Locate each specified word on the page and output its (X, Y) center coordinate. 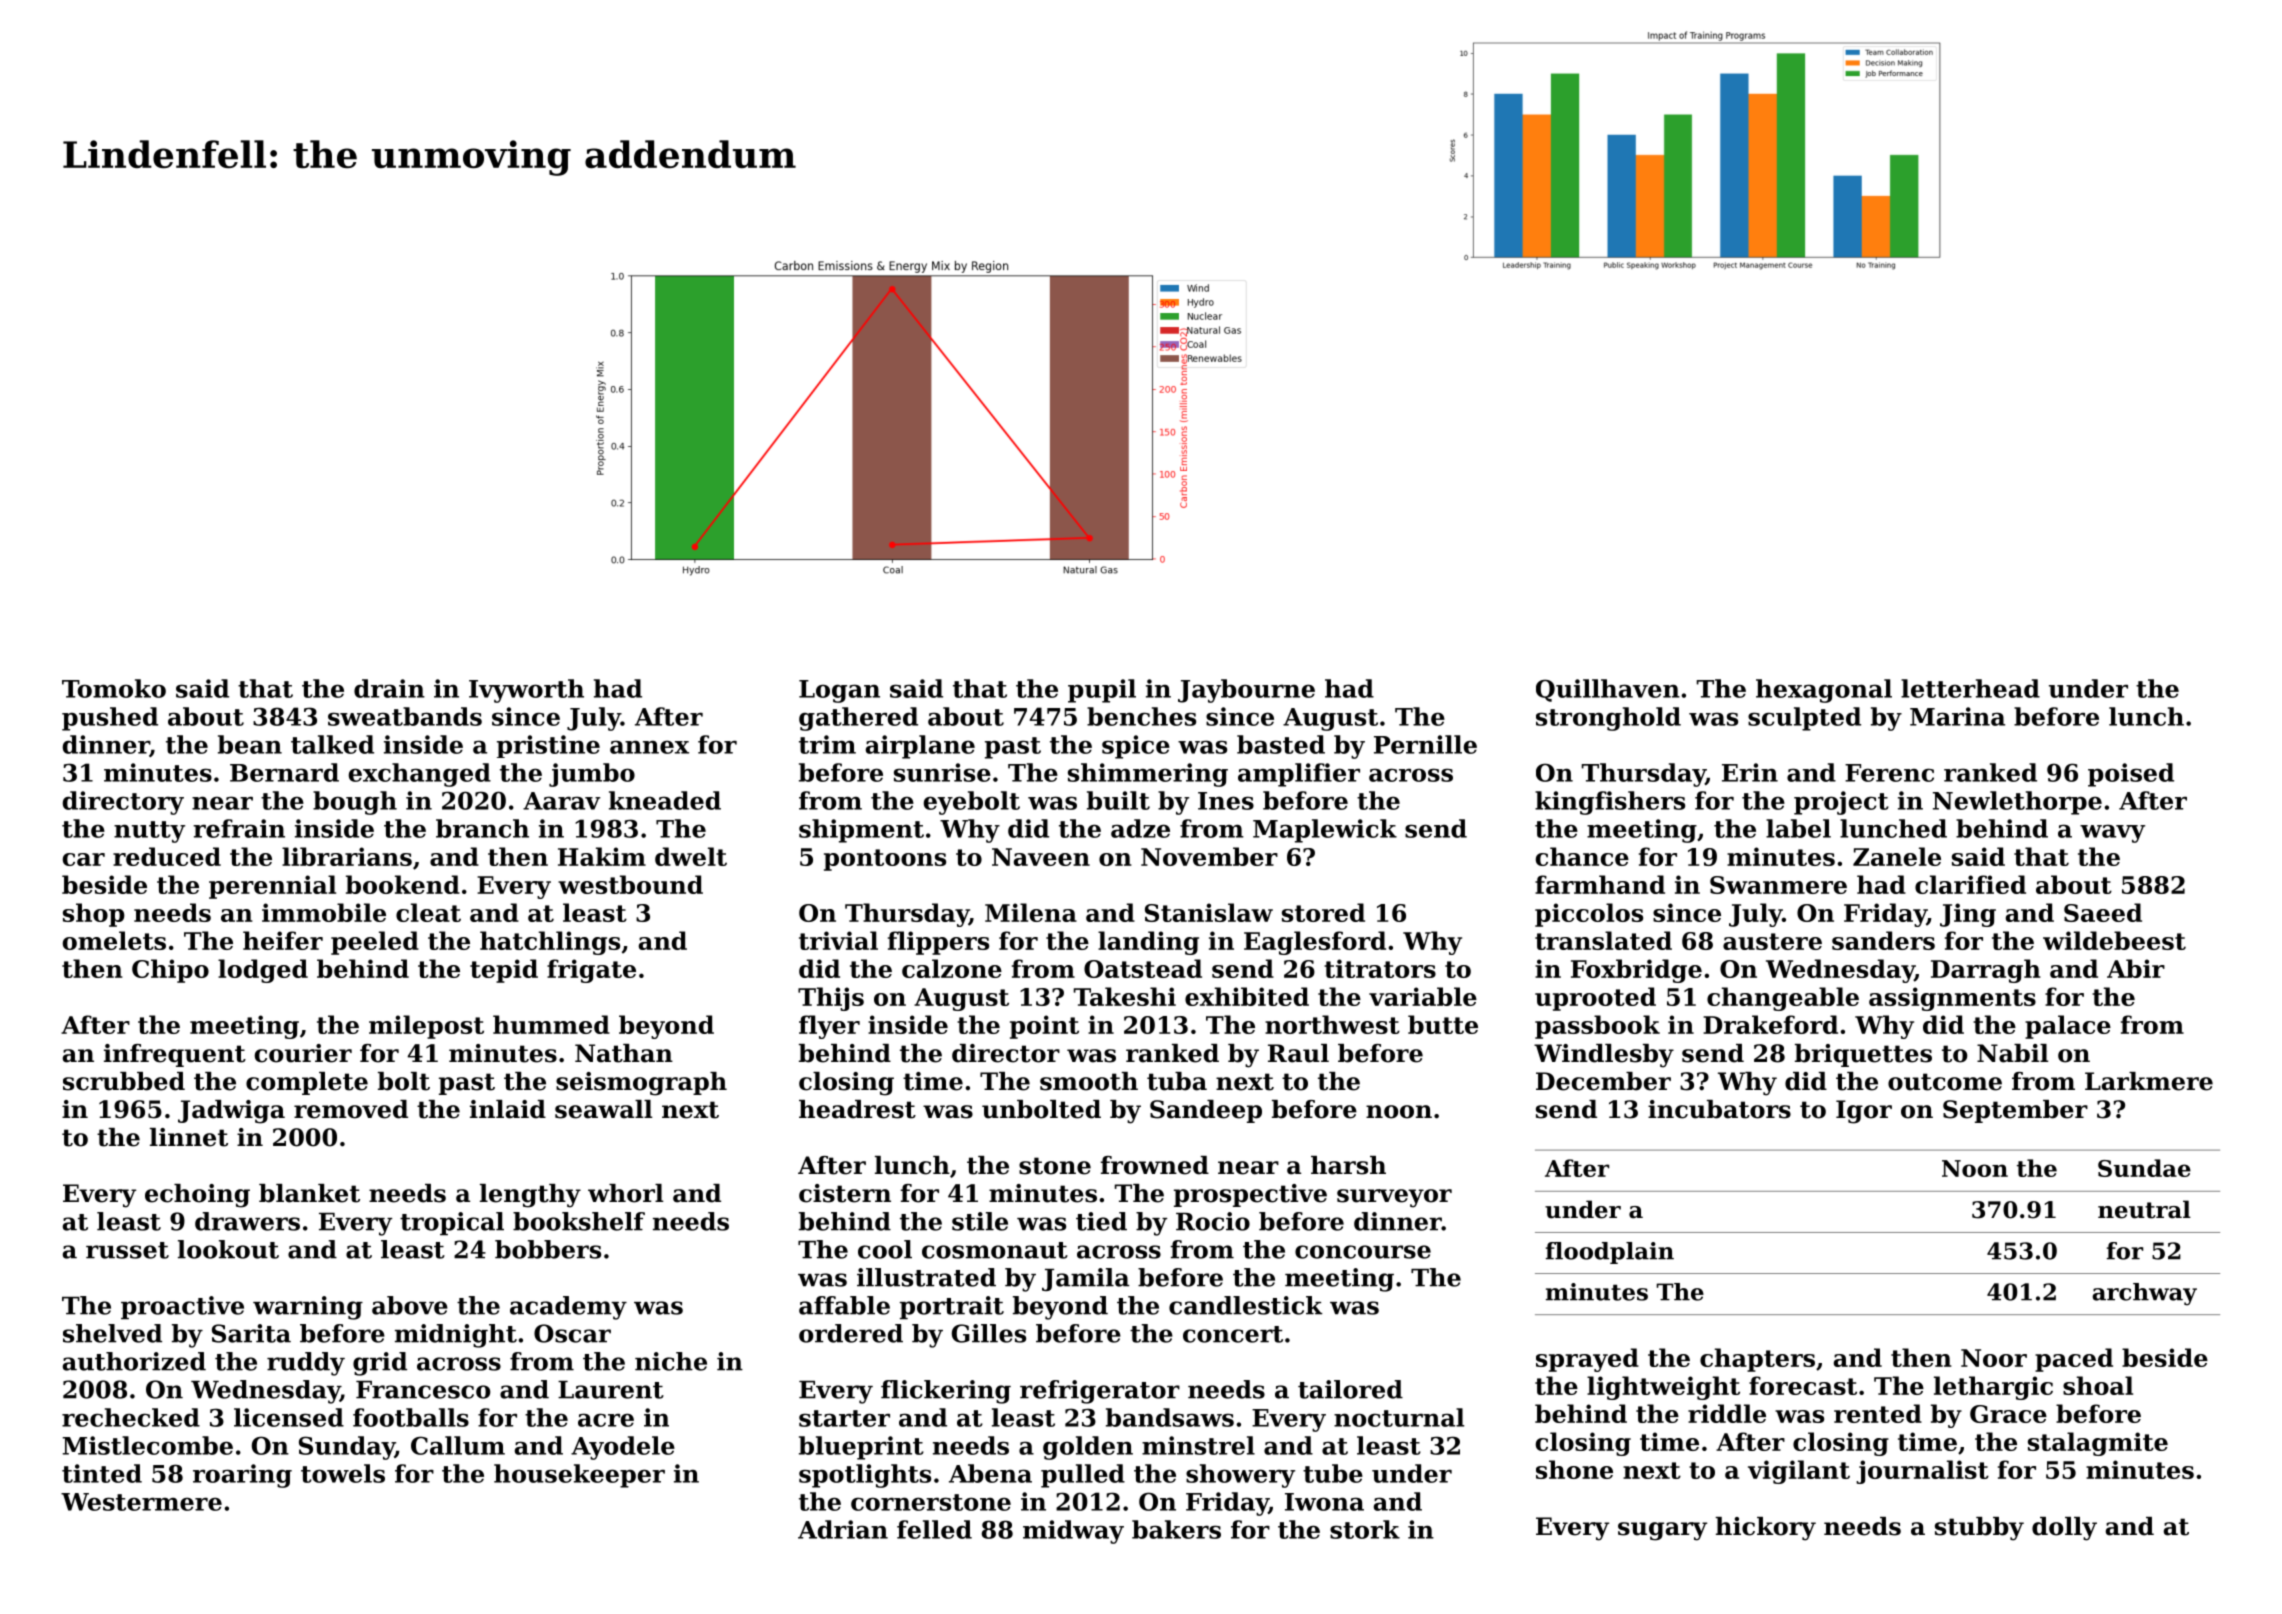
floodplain (1610, 1253)
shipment (861, 831)
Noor (1994, 1358)
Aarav (561, 801)
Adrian (843, 1529)
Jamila (1085, 1279)
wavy (2112, 833)
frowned (1154, 1165)
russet (127, 1250)
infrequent (175, 1055)
